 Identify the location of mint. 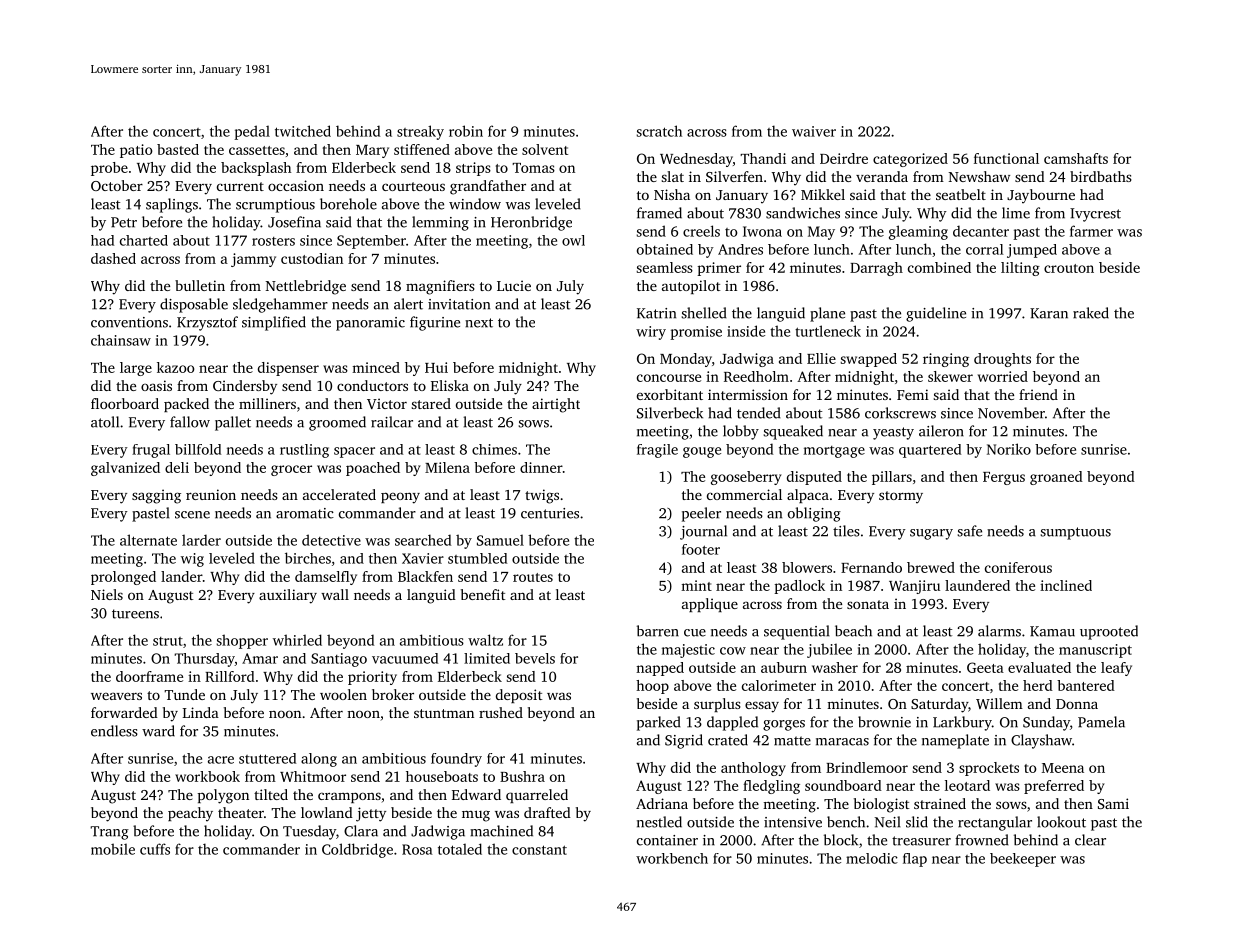
(696, 585).
